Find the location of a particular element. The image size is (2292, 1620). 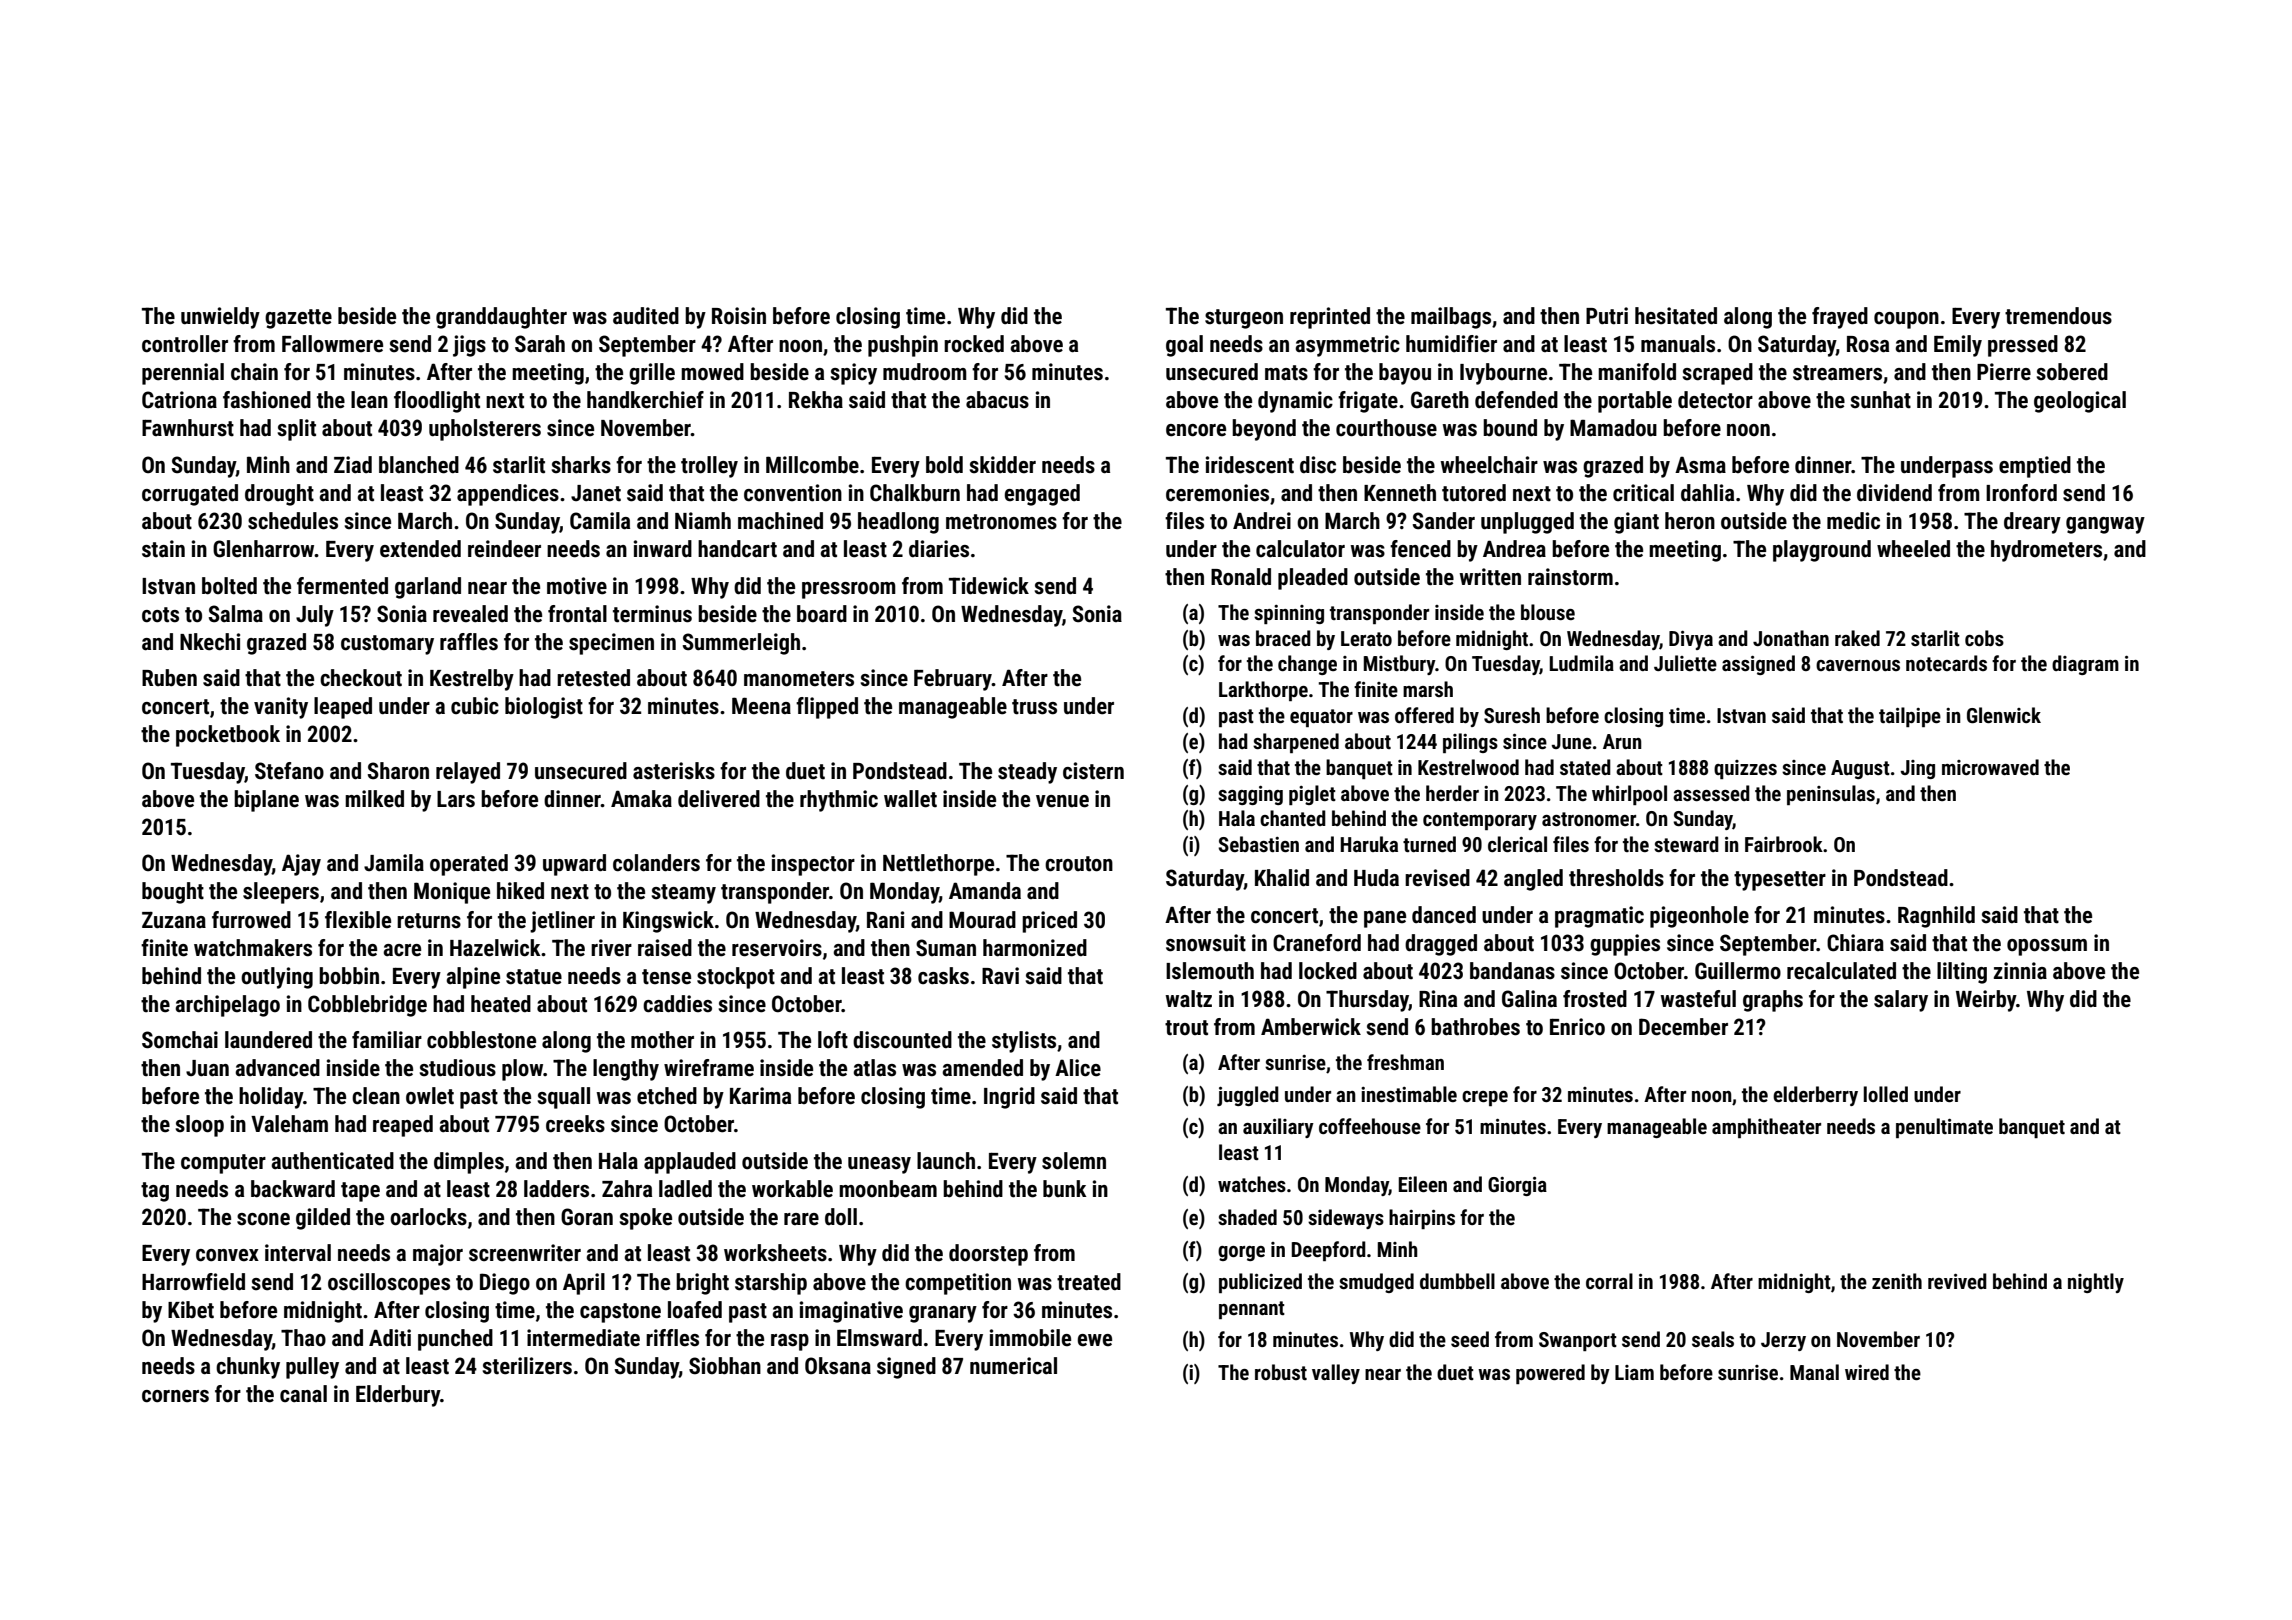

sturgeon is located at coordinates (1244, 319).
